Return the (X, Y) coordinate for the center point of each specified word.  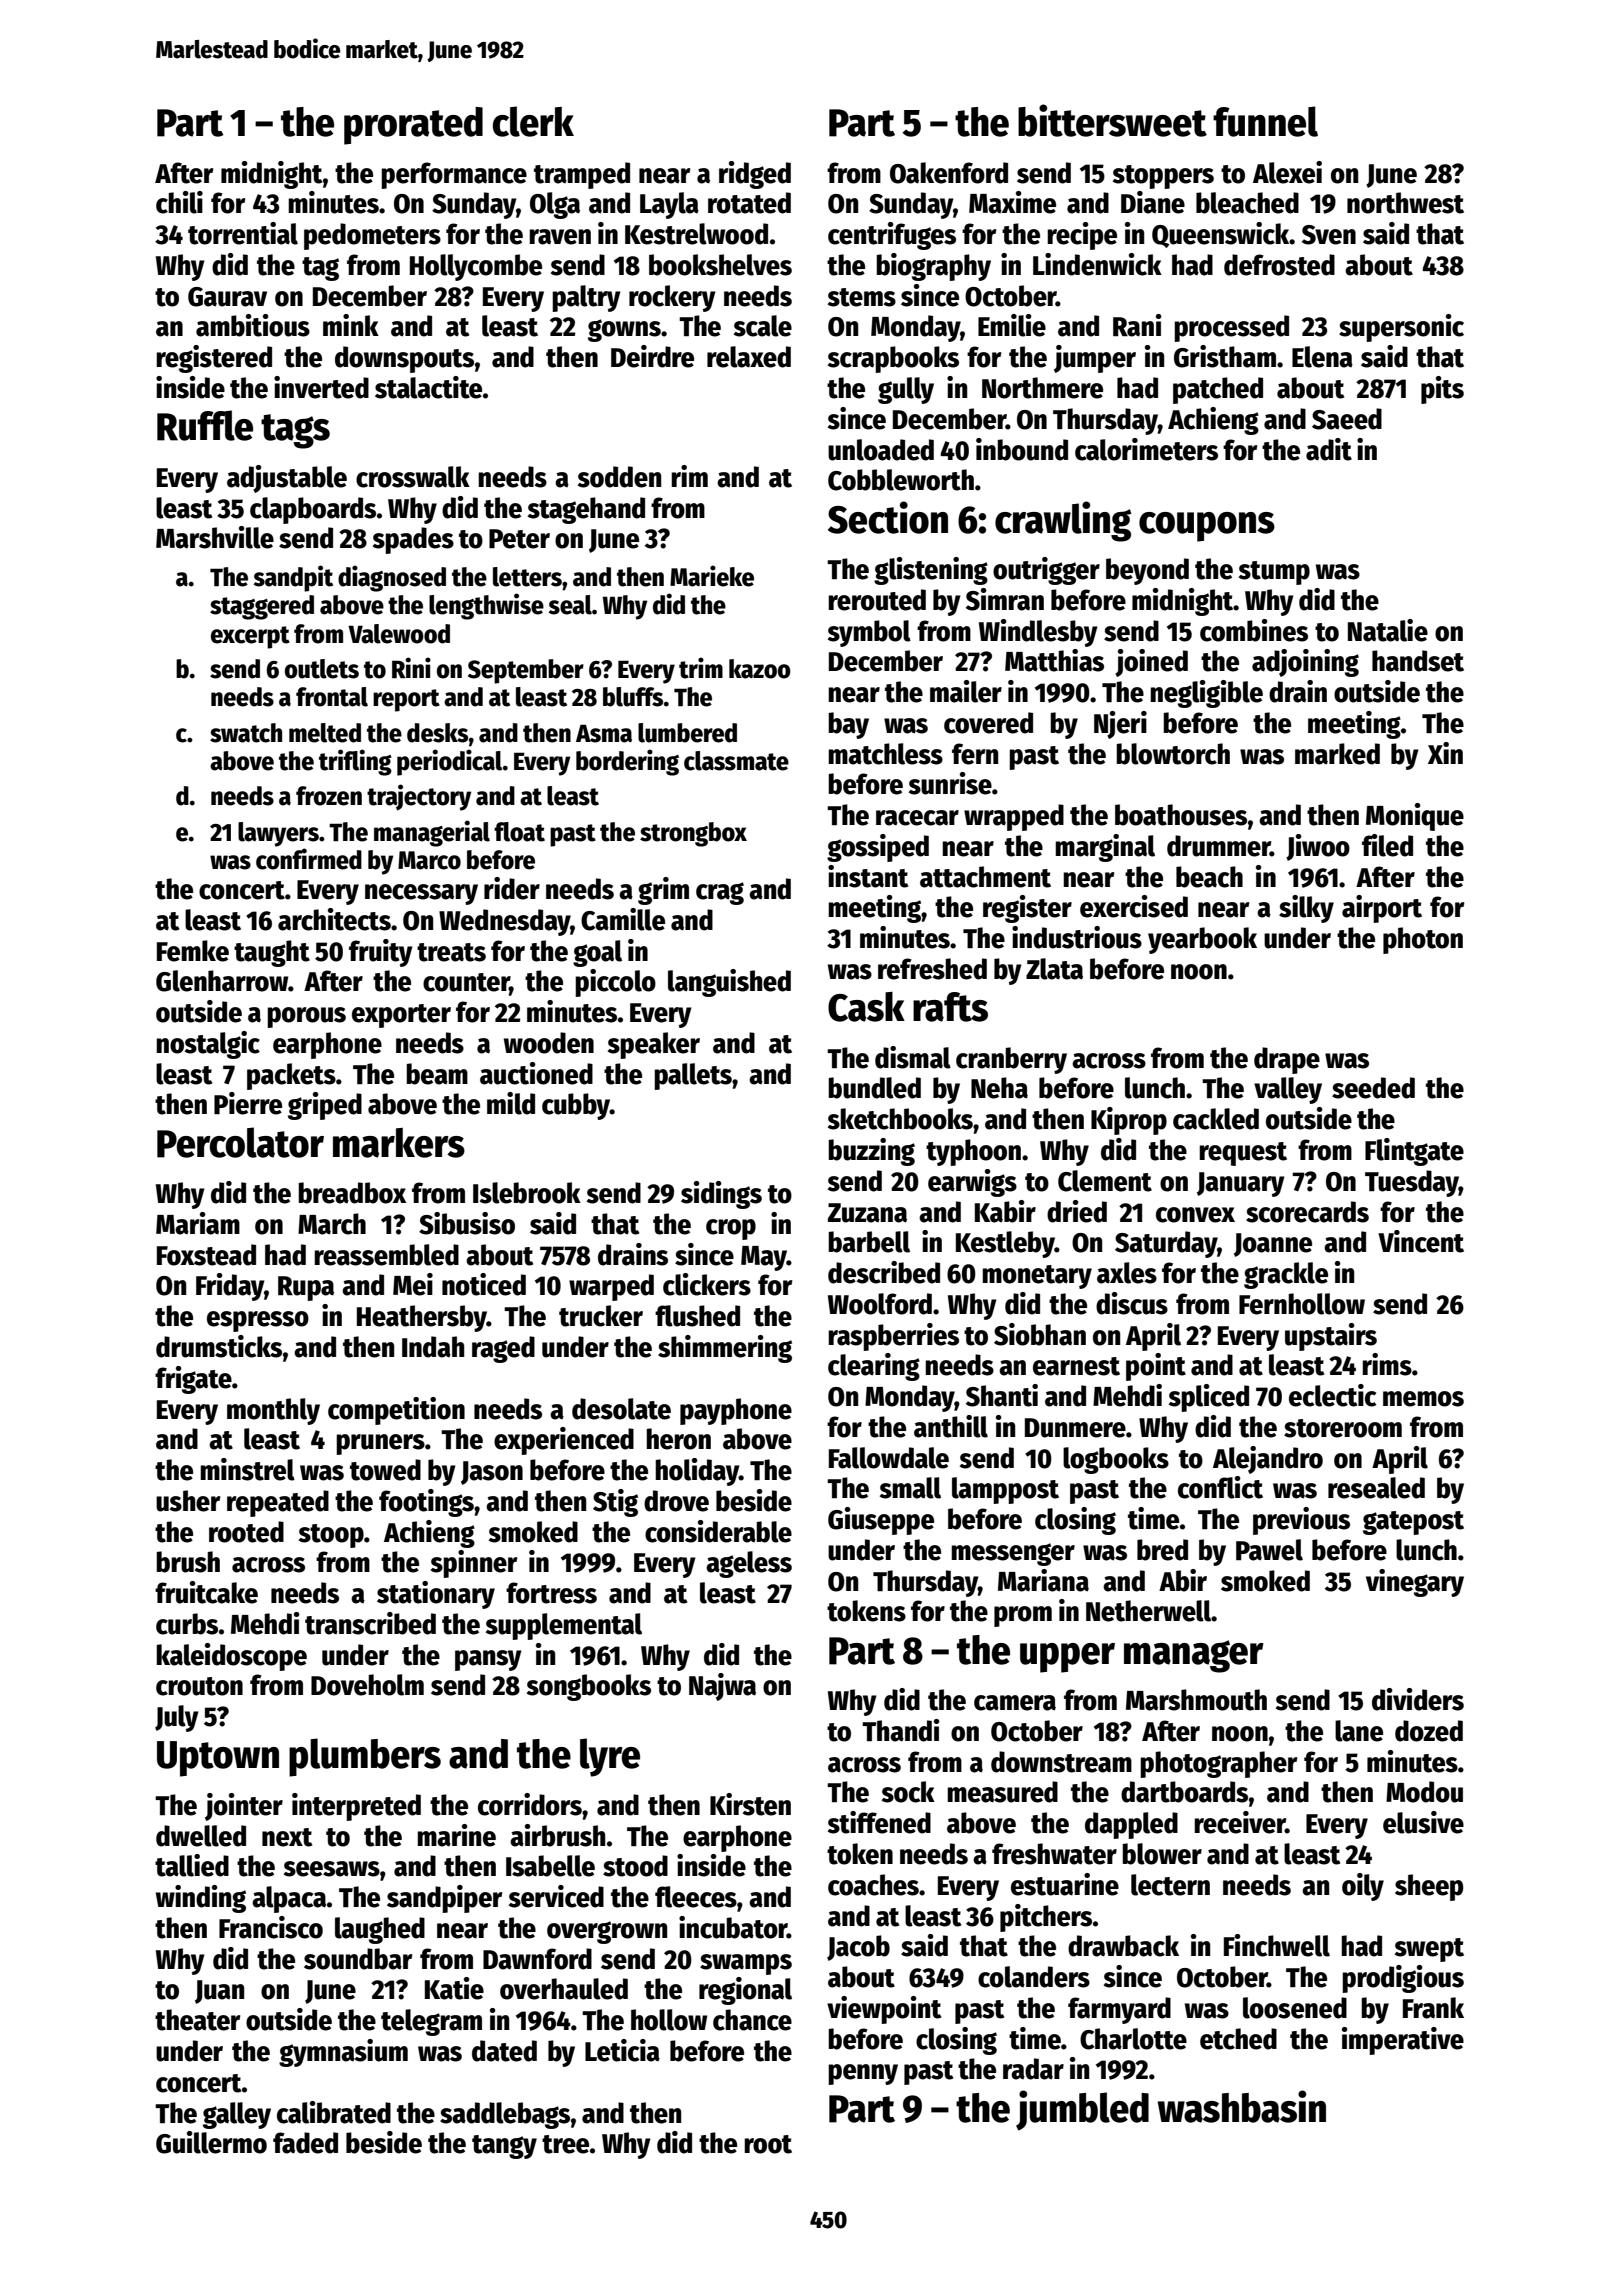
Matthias (1054, 660)
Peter (519, 539)
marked (1337, 754)
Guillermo (211, 2142)
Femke (193, 951)
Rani (1137, 325)
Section (888, 517)
